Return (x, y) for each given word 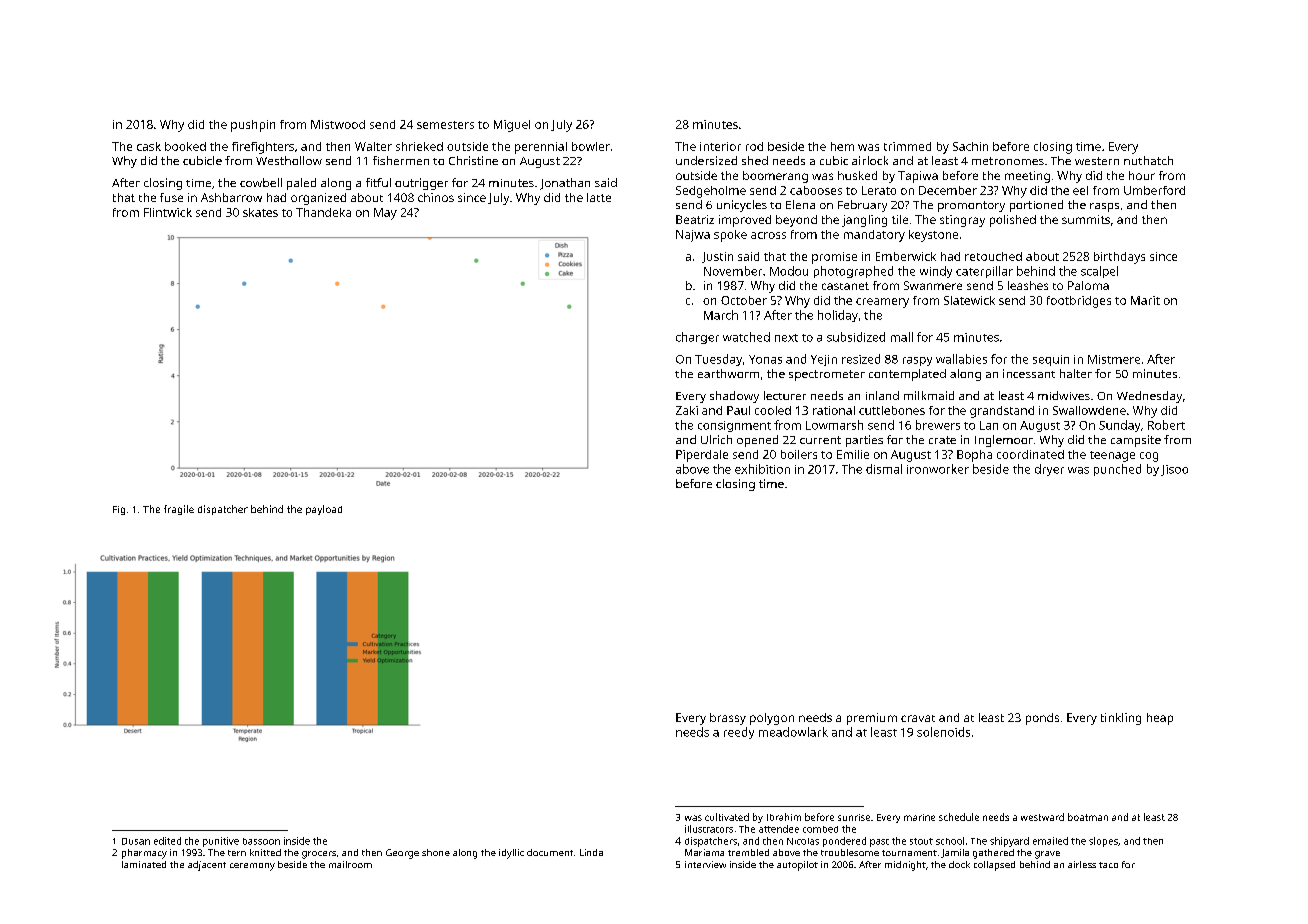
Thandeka (323, 212)
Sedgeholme (711, 192)
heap (1160, 719)
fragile (179, 510)
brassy (728, 719)
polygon (772, 719)
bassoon (261, 841)
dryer (1049, 470)
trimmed (907, 146)
